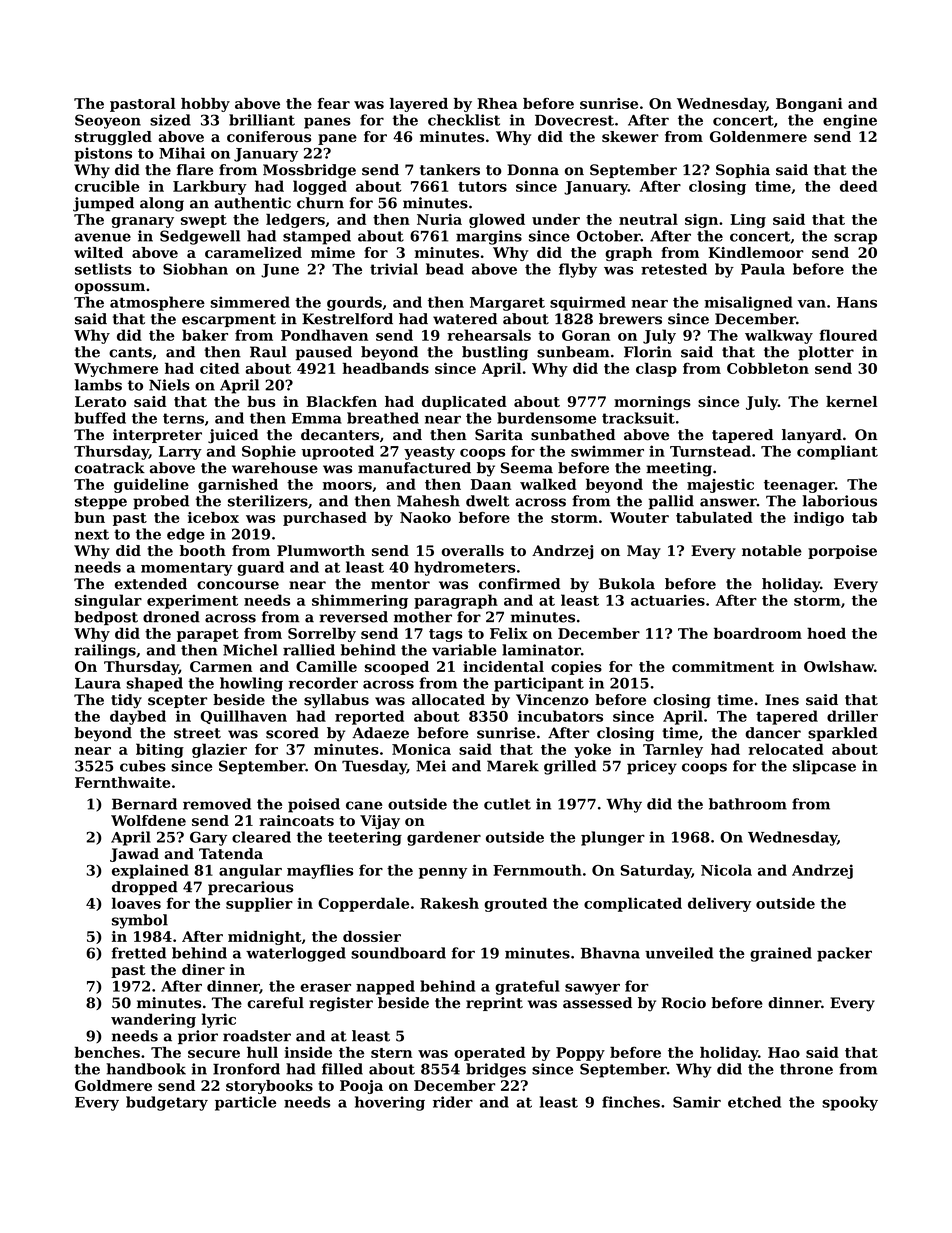 This page has height=1233, width=952. Describe the element at coordinates (839, 501) in the page. I see `laborious` at that location.
